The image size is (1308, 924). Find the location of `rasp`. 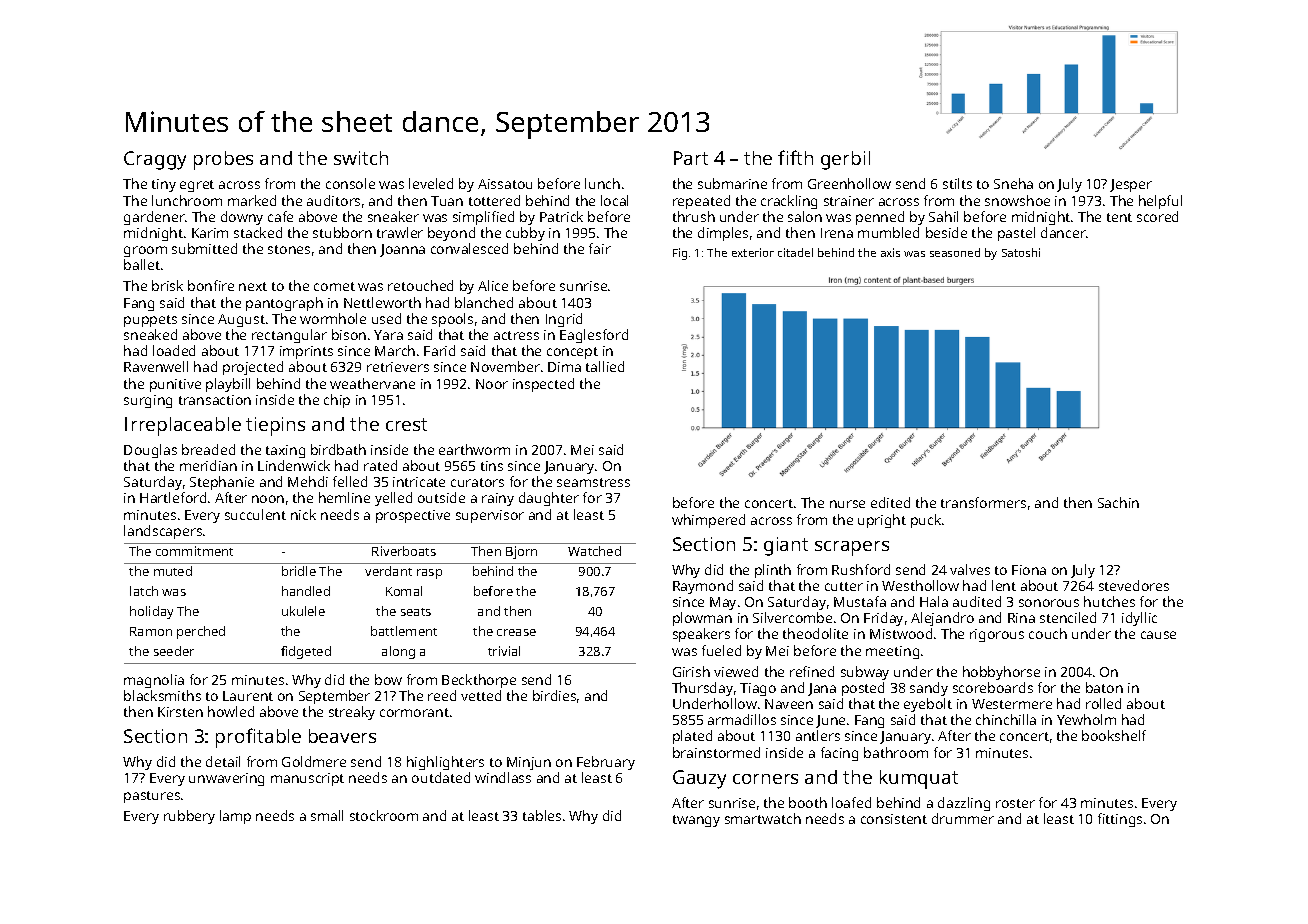

rasp is located at coordinates (429, 574).
